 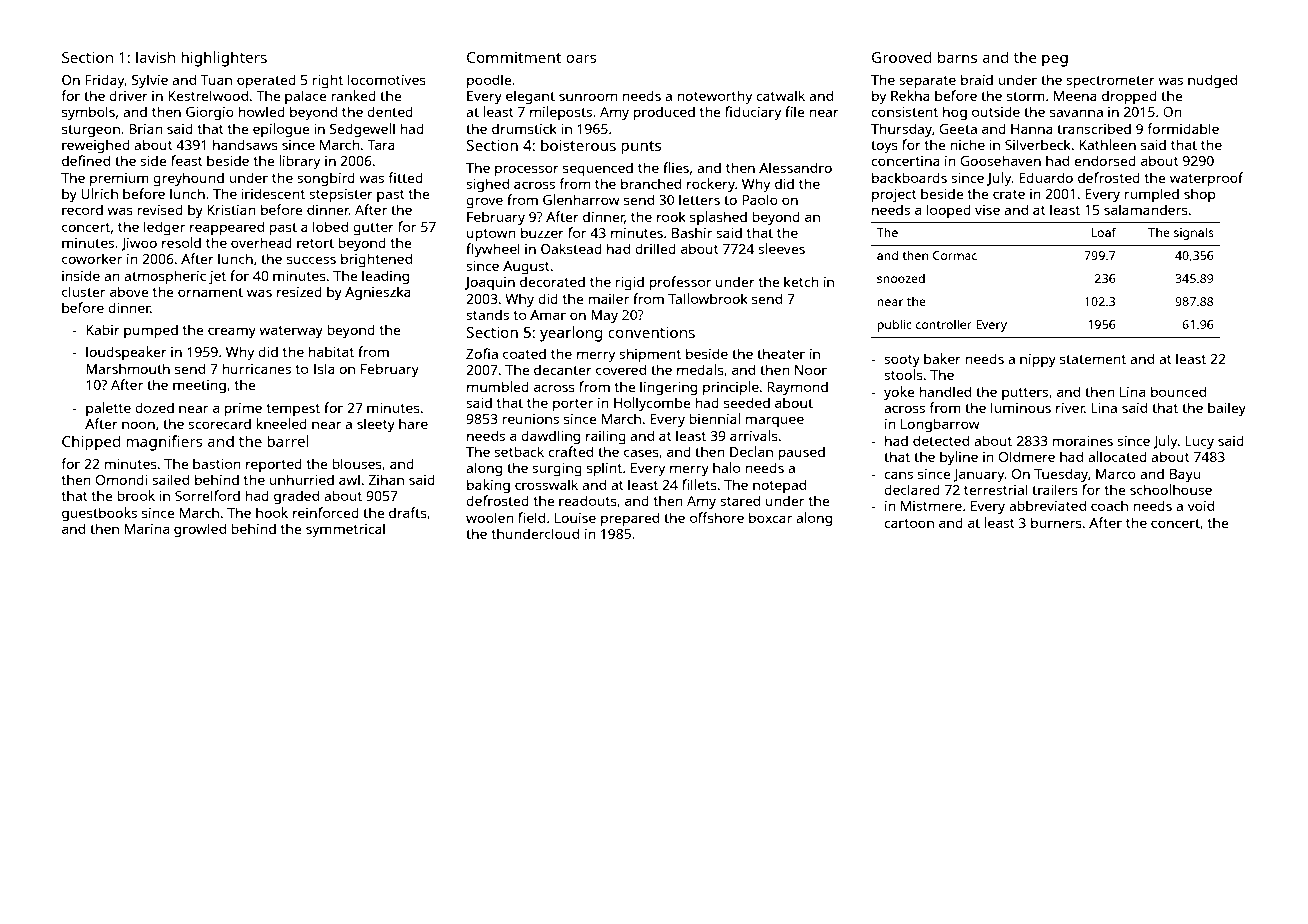 What do you see at coordinates (357, 463) in the page?
I see `blouses` at bounding box center [357, 463].
